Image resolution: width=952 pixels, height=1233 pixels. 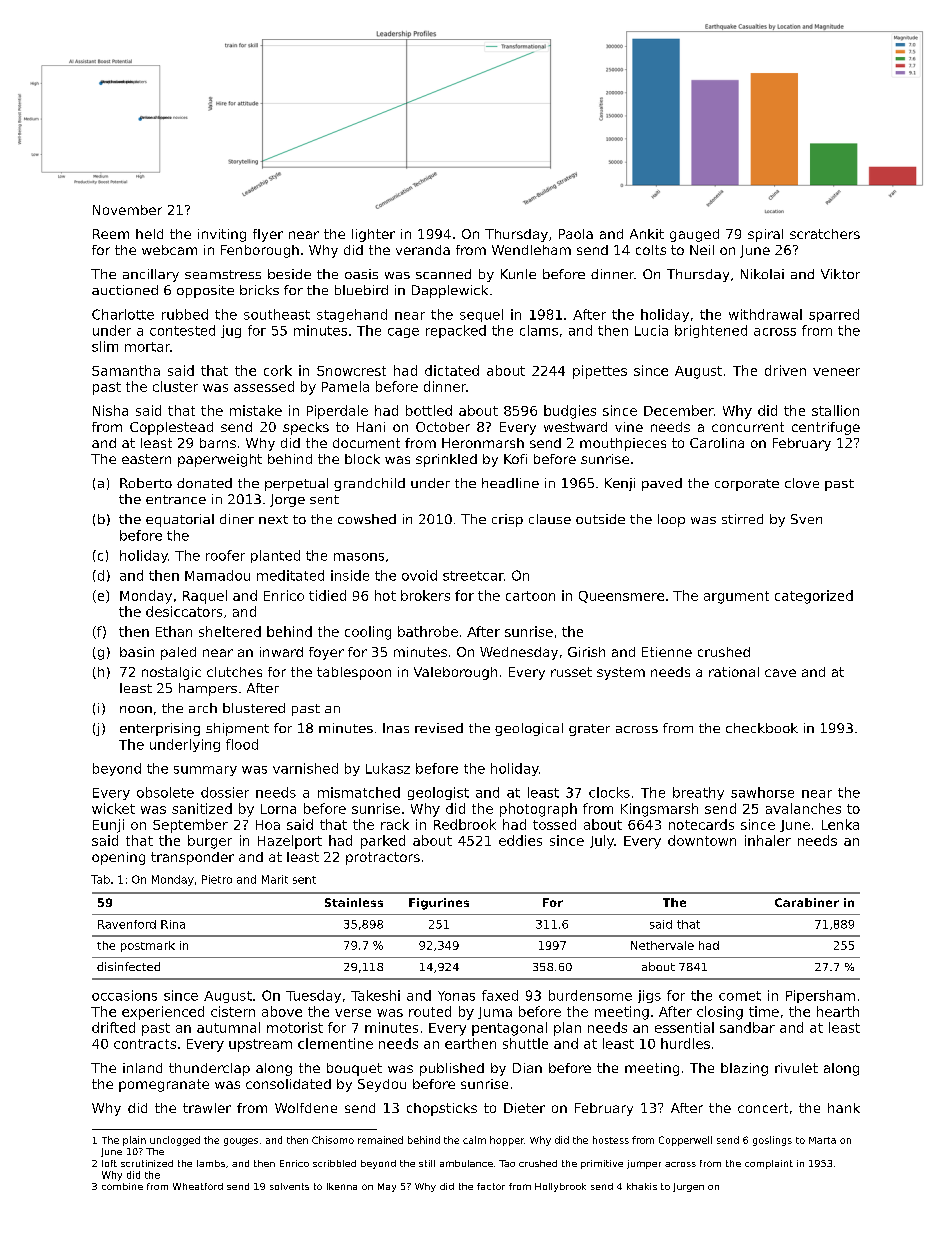 I want to click on Heronmarsh, so click(x=483, y=443).
